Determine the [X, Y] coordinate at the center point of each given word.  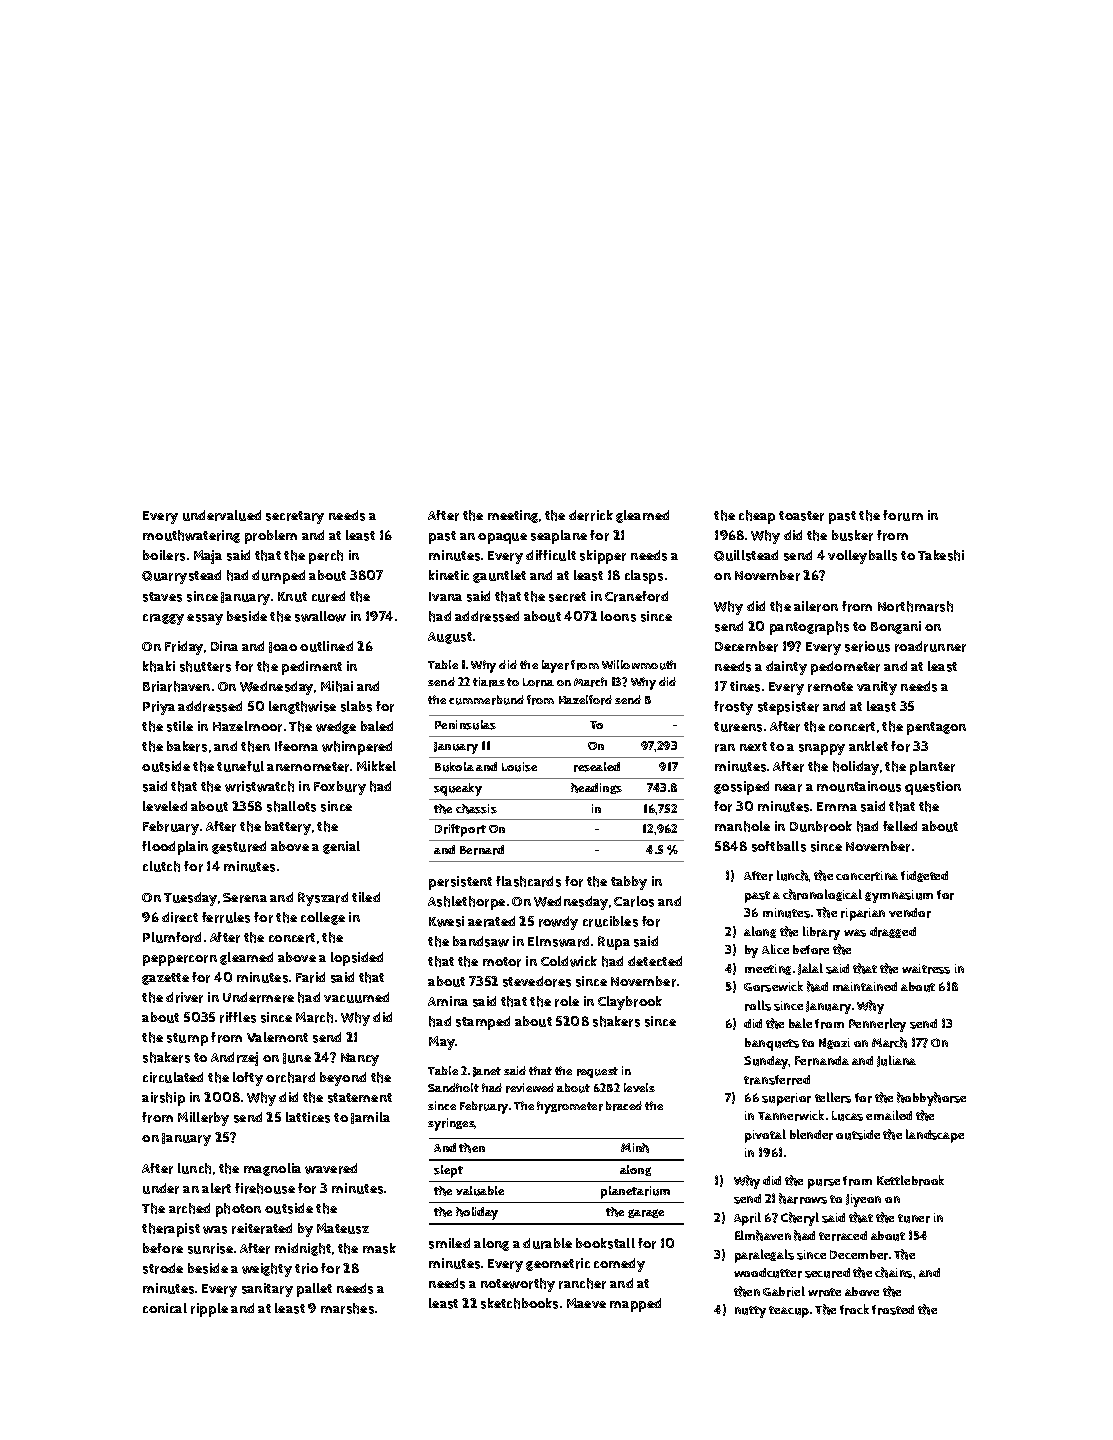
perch [326, 557]
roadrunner [930, 646]
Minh [635, 1148]
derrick [591, 515]
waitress [926, 969]
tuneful [240, 766]
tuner [914, 1218]
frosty [733, 708]
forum [903, 515]
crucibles [610, 921]
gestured [239, 847]
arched [189, 1208]
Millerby [203, 1119]
